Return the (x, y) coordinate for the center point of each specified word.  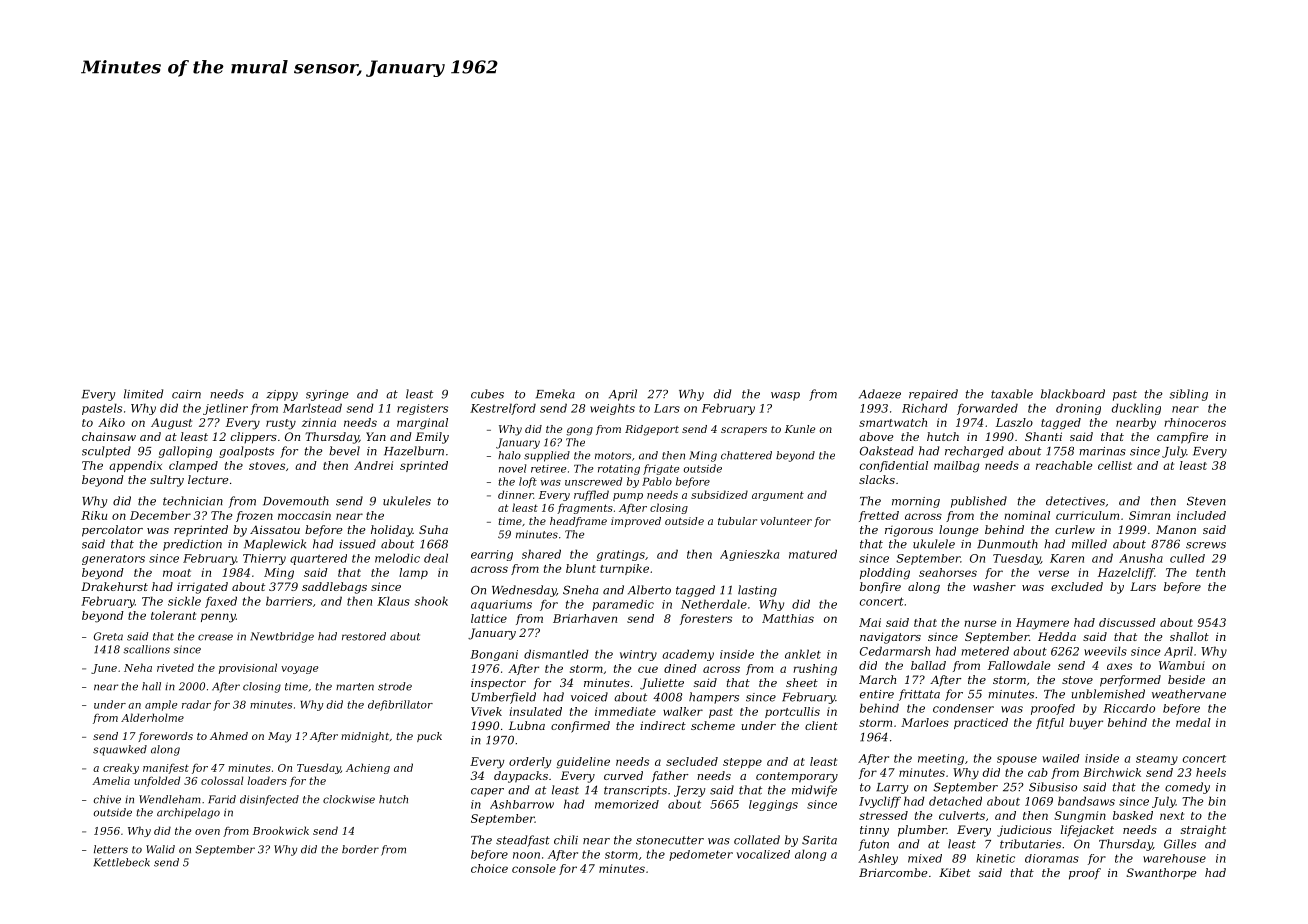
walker (683, 711)
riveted (175, 667)
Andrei (373, 465)
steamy (1157, 760)
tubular (737, 521)
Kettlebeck (121, 862)
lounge (959, 531)
